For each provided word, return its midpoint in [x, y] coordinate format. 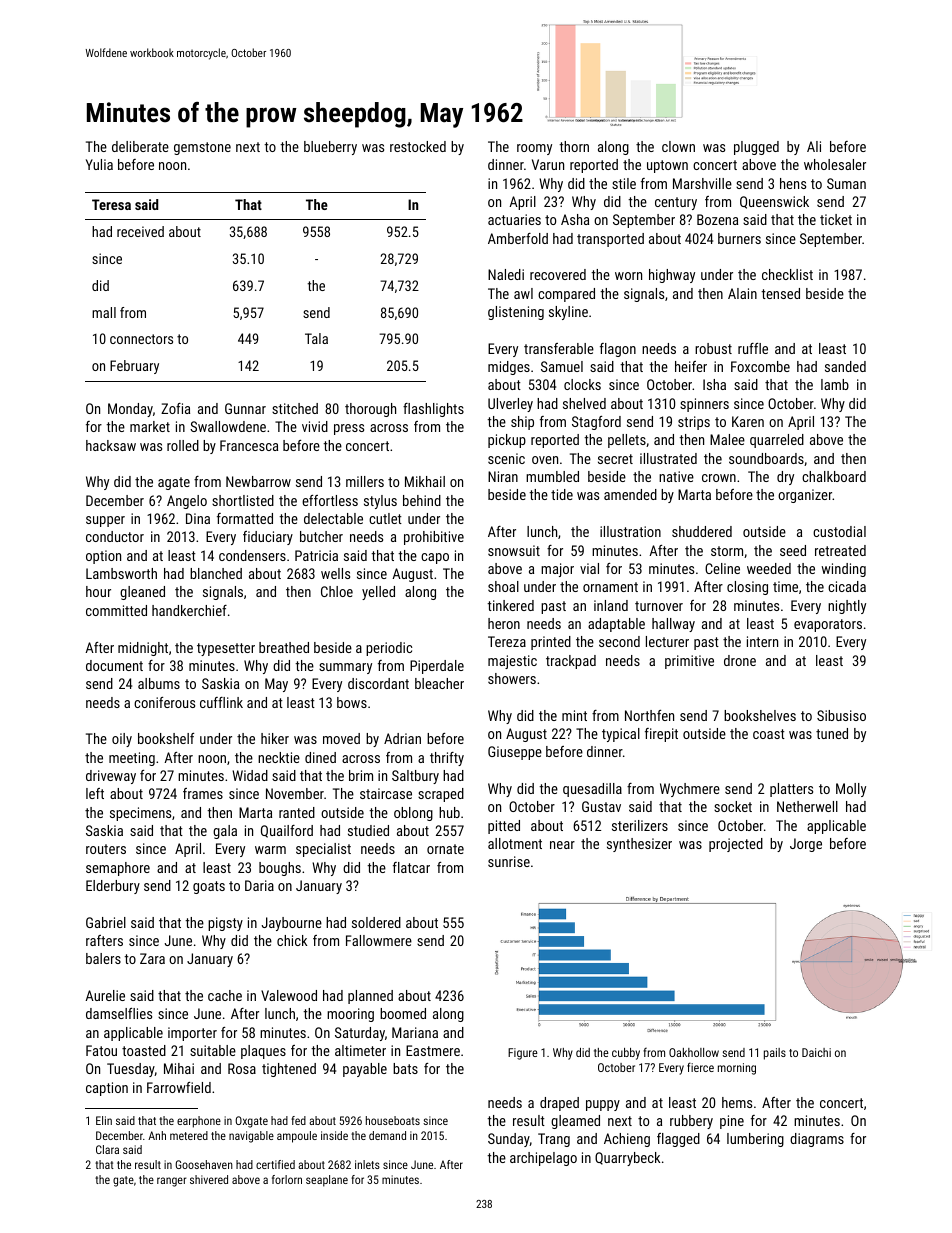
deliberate [140, 146]
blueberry [330, 148]
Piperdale [437, 667]
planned [370, 997]
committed [116, 610]
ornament [610, 587]
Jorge [806, 845]
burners [739, 238]
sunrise [509, 861]
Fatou [101, 1050]
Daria [259, 885]
